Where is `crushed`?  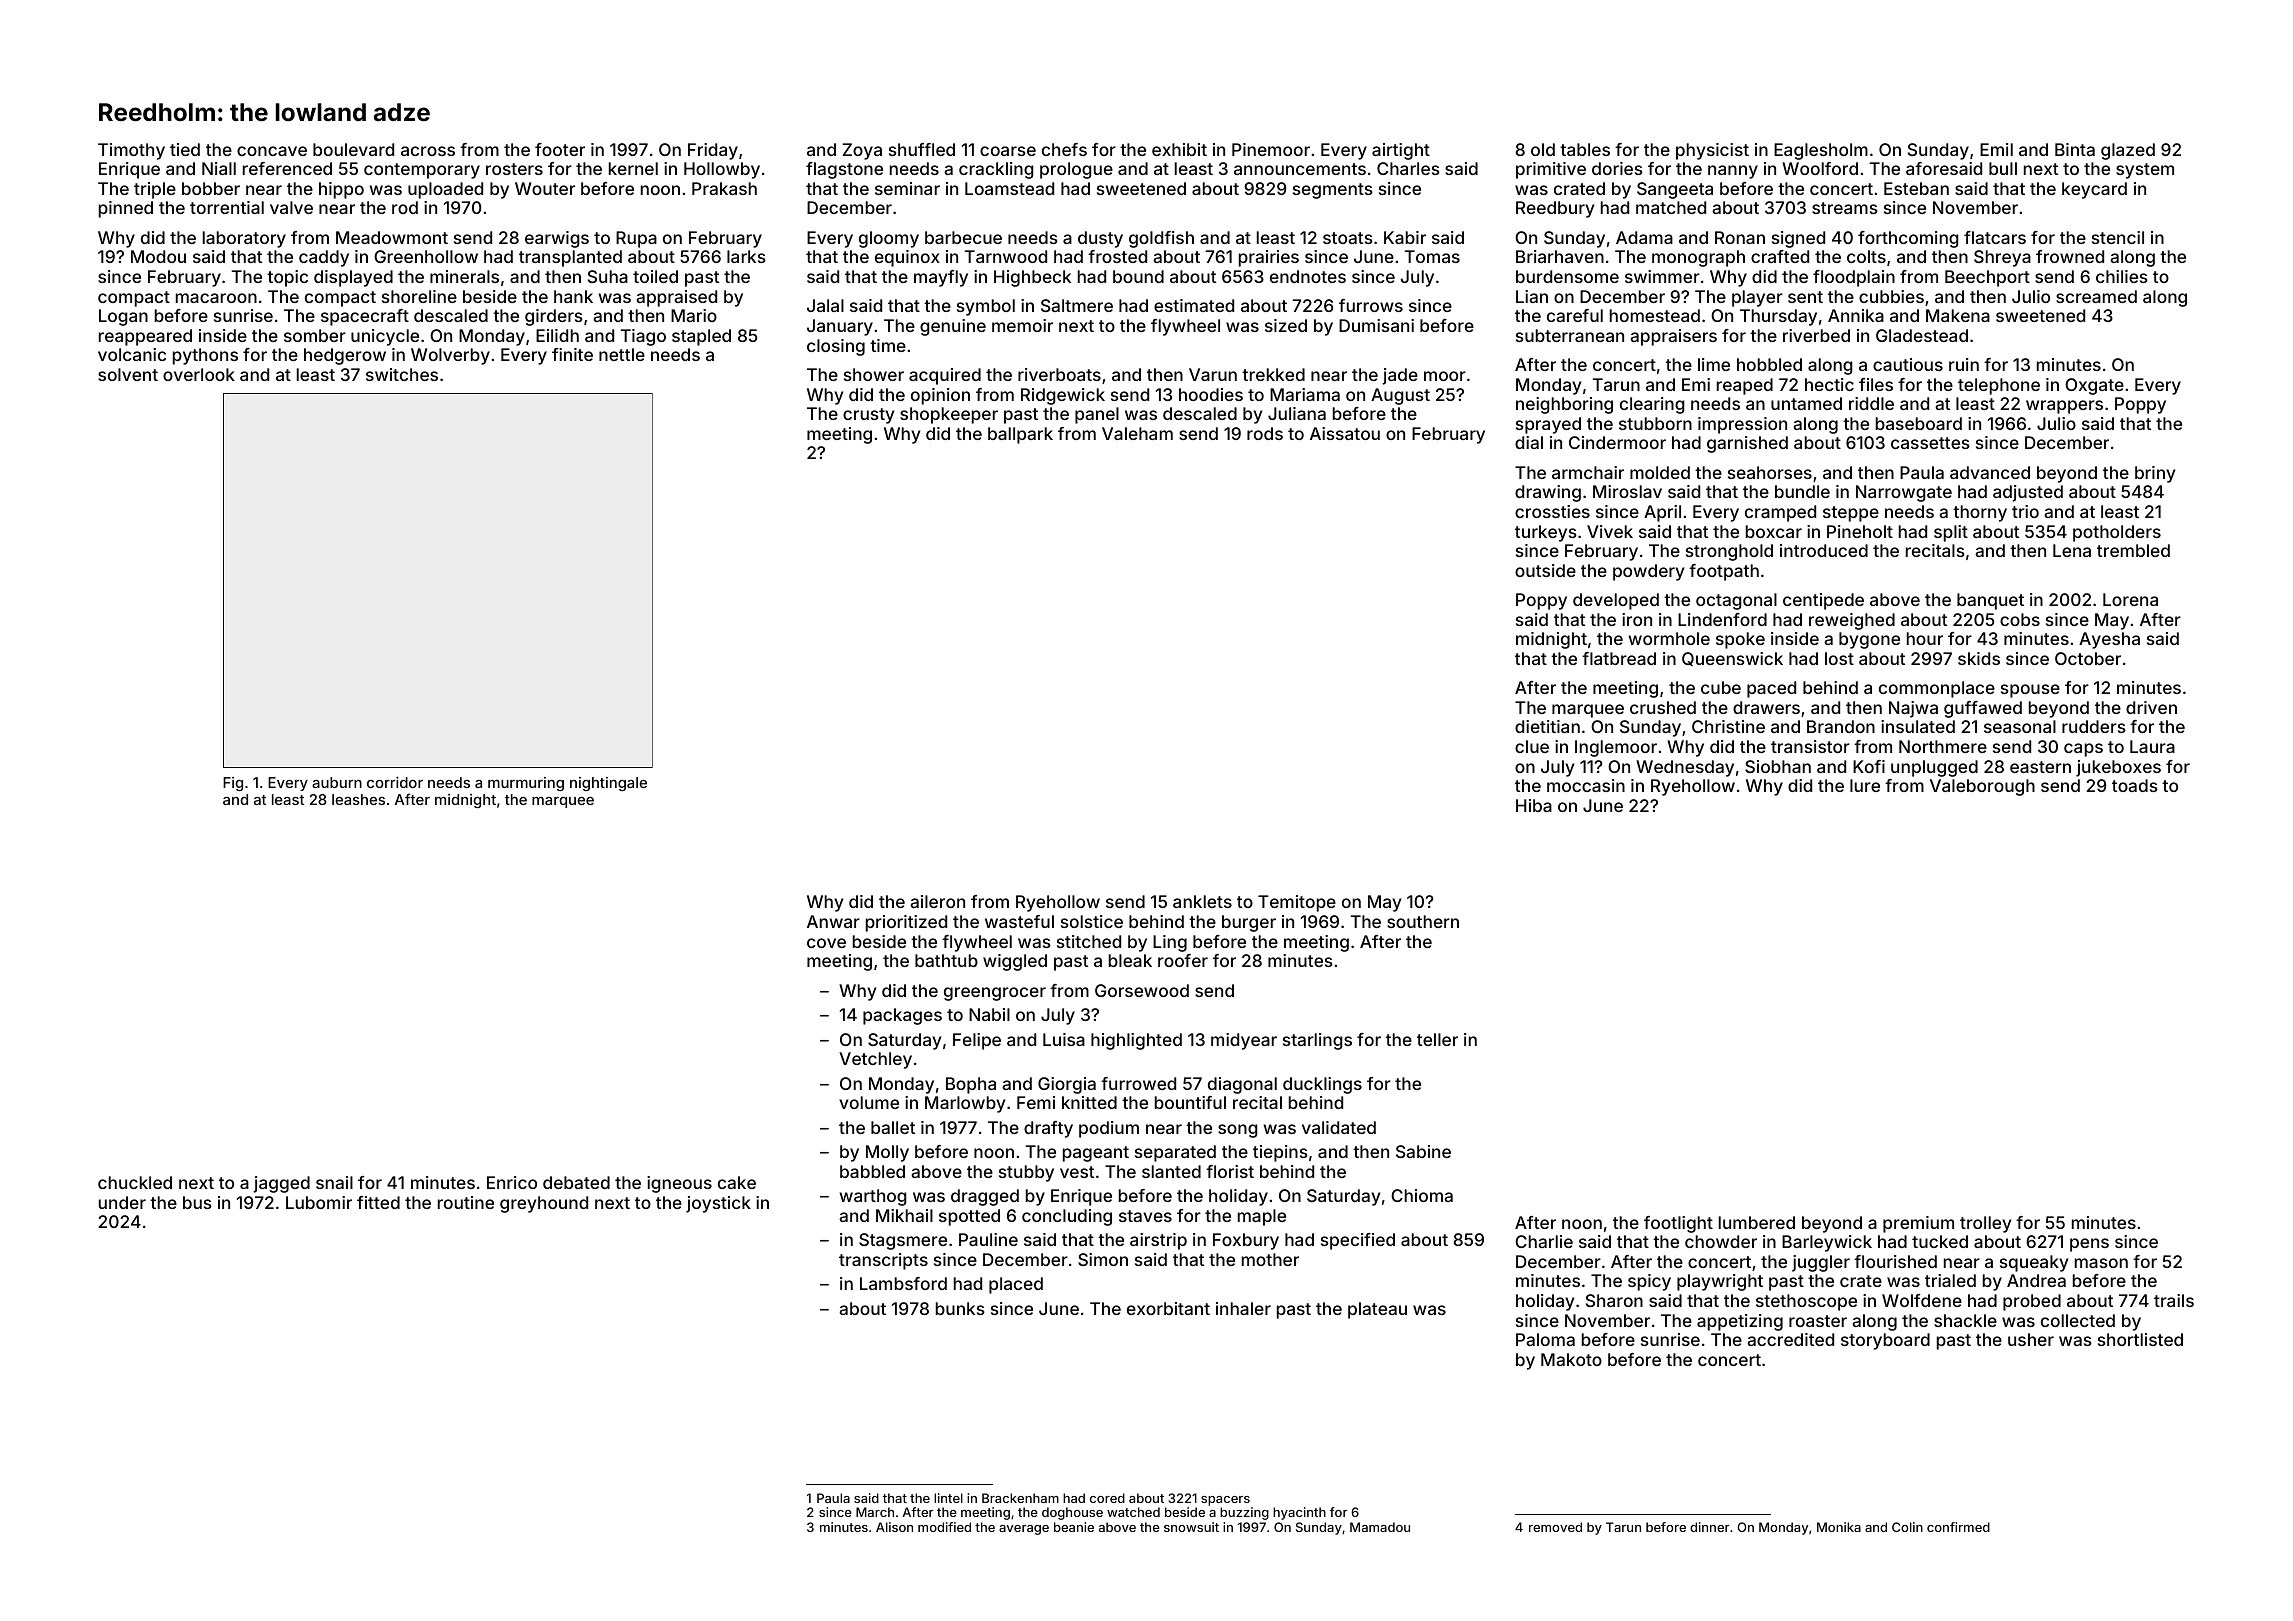 crushed is located at coordinates (1663, 707).
